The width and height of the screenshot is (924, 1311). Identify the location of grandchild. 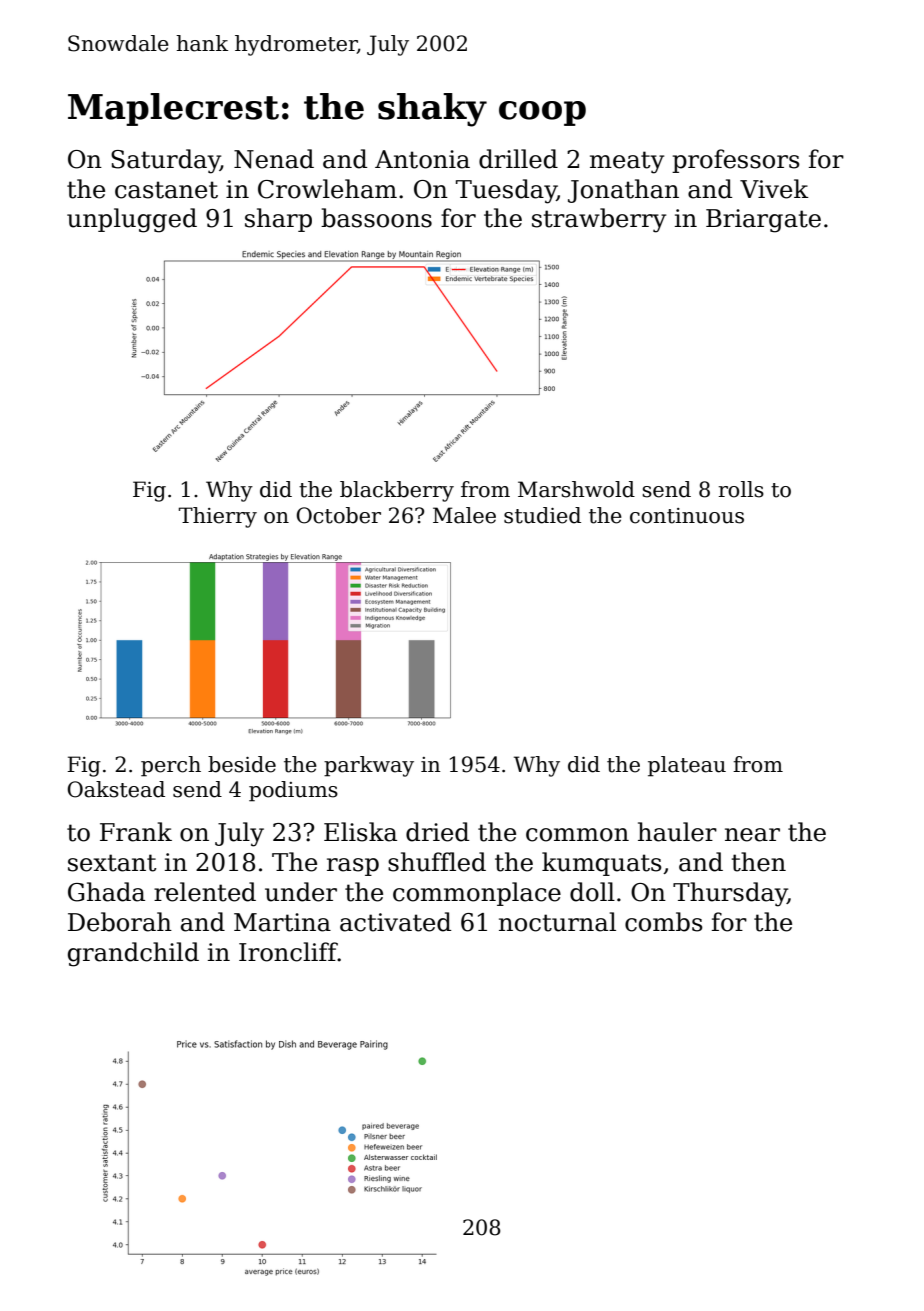
(133, 954).
